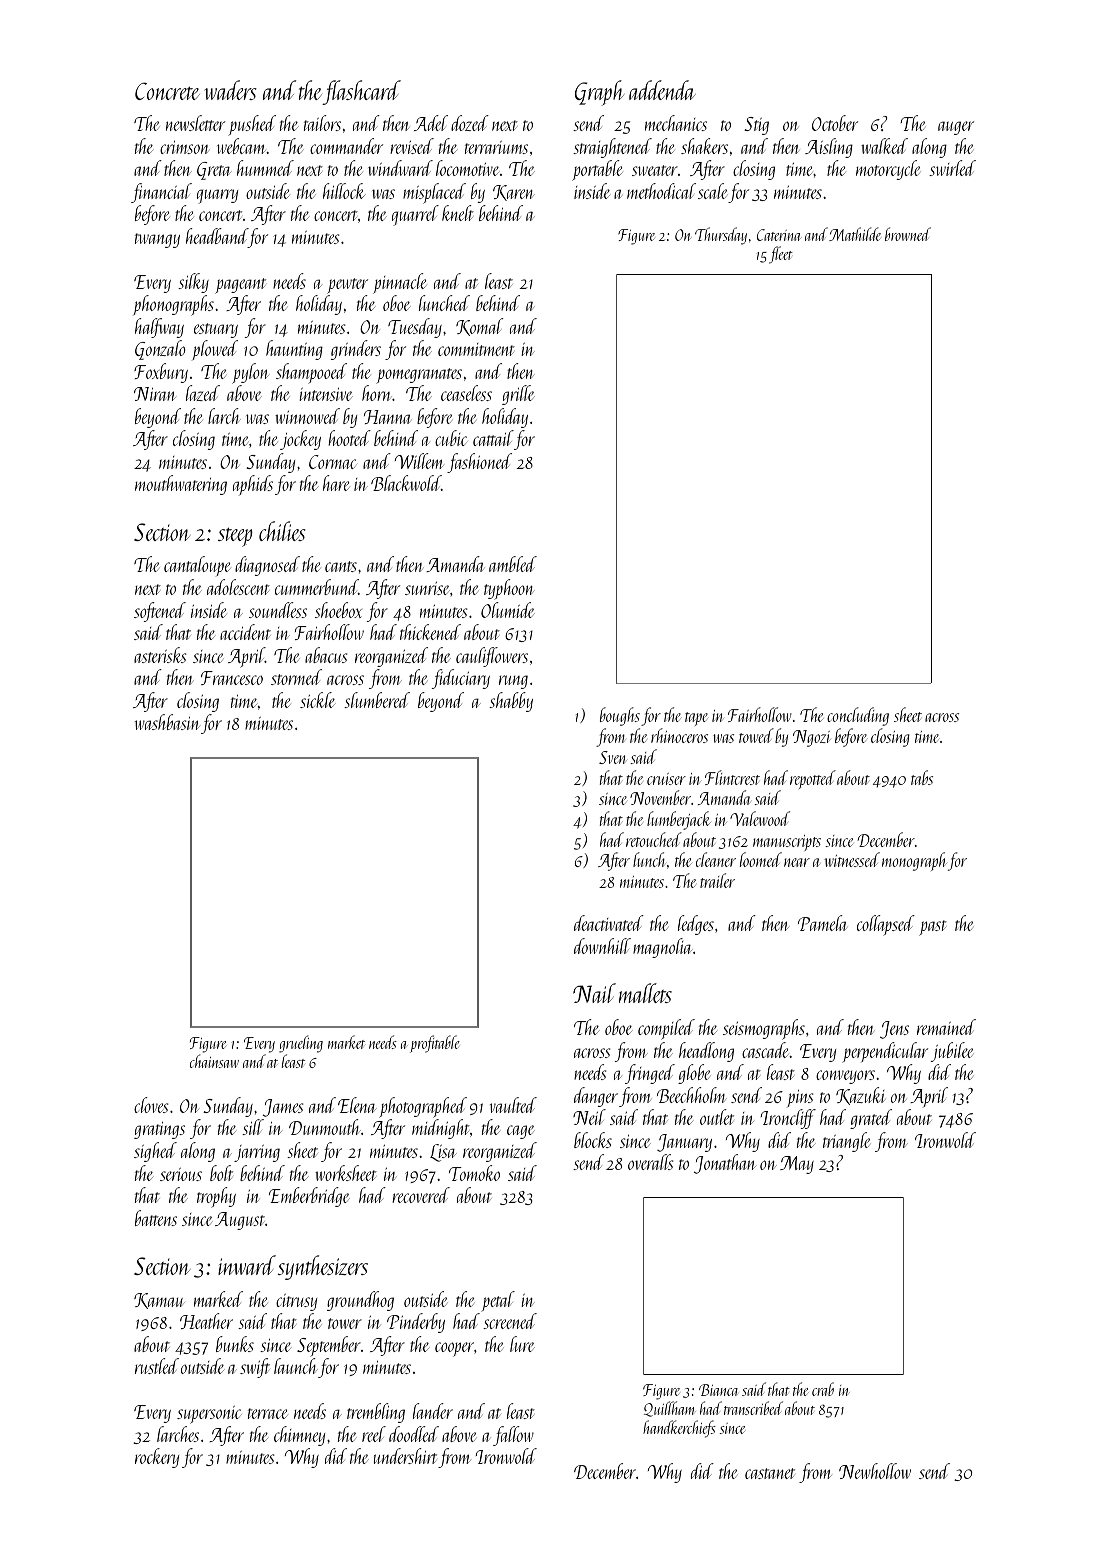 This image has height=1567, width=1108. What do you see at coordinates (513, 564) in the image?
I see `ambled` at bounding box center [513, 564].
